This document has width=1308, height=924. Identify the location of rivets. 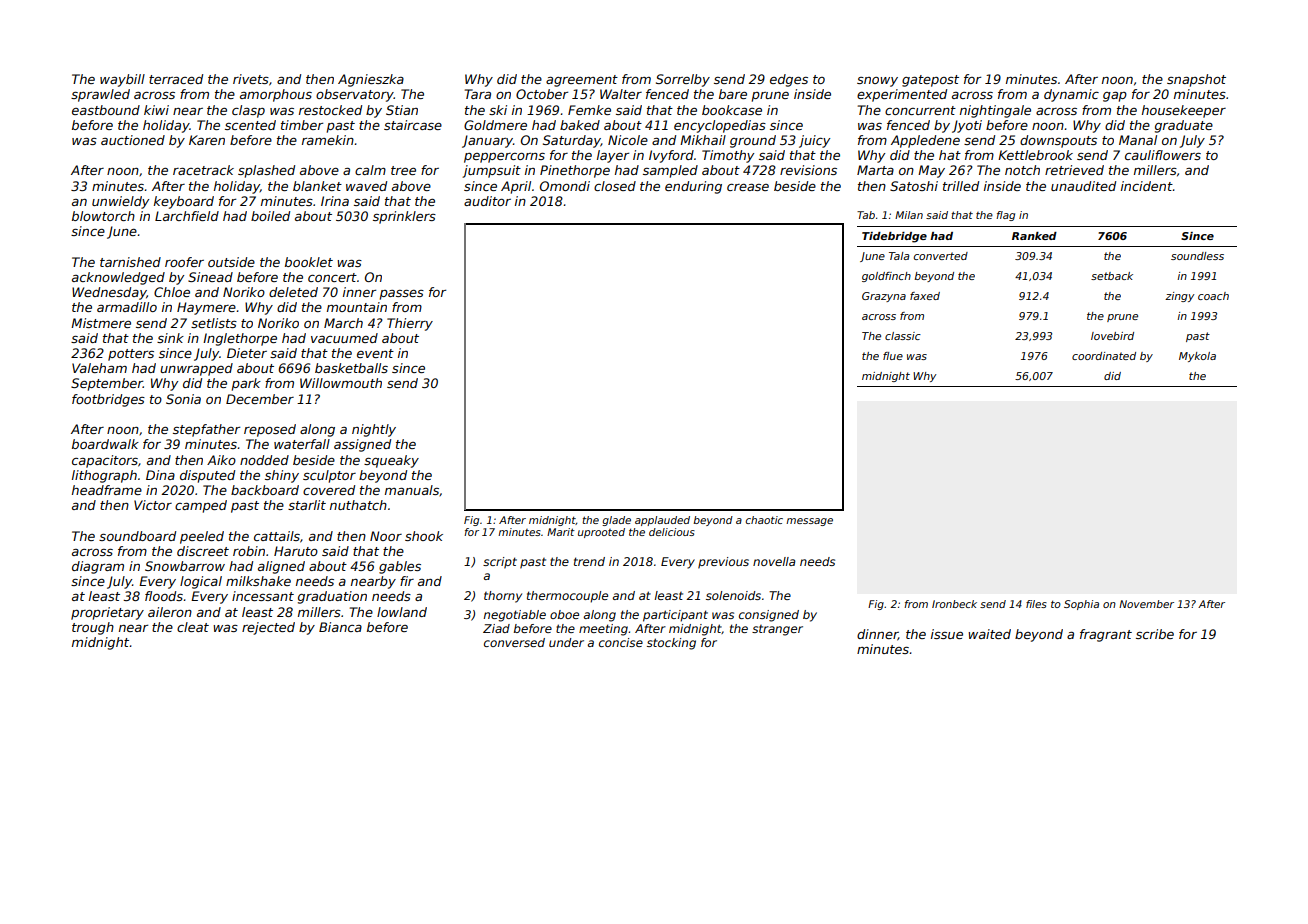
(251, 79).
